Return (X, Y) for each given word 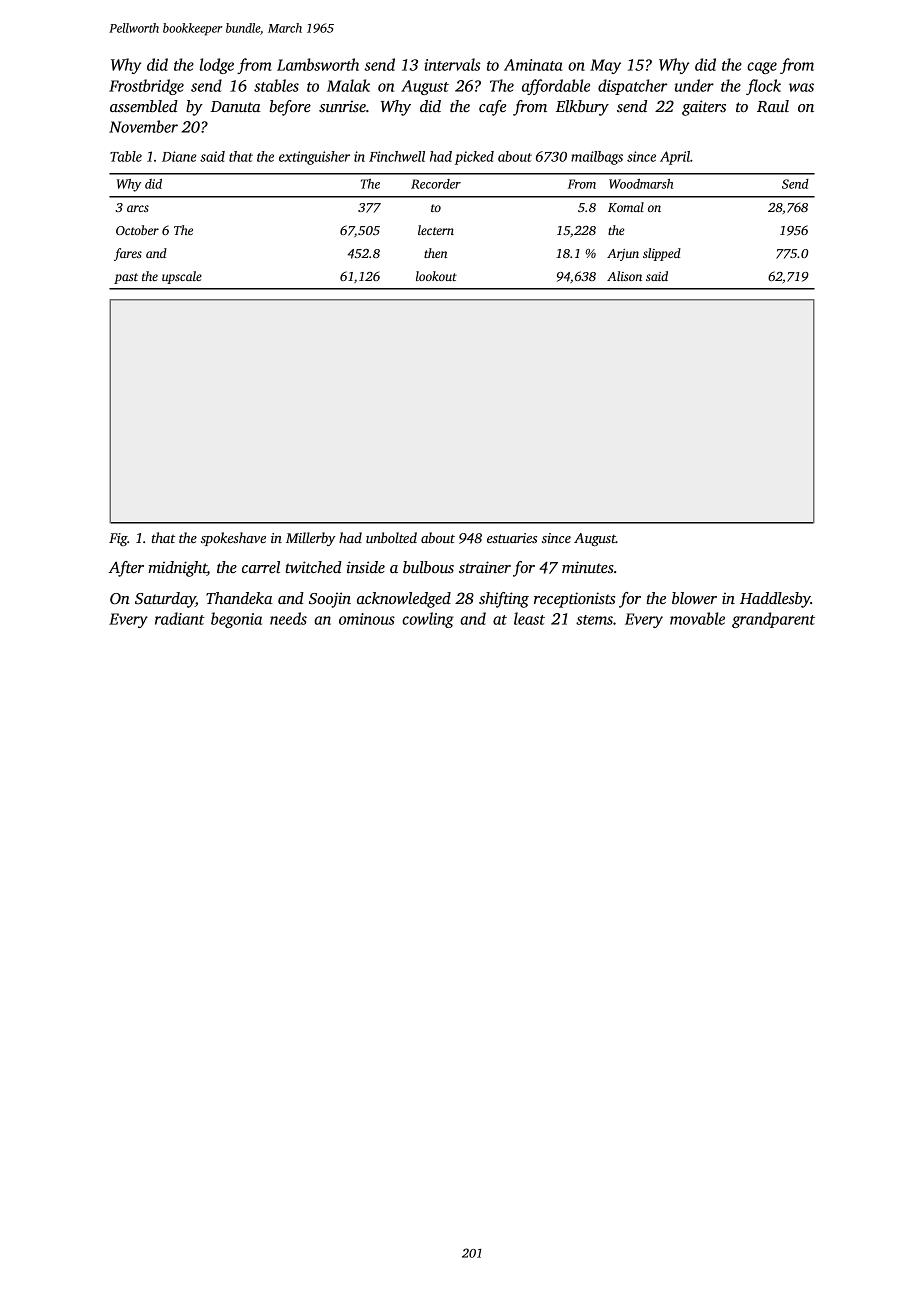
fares (128, 254)
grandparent (773, 620)
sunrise (342, 106)
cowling (428, 620)
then (435, 253)
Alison (624, 276)
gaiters (704, 108)
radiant (180, 618)
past (126, 278)
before (290, 108)
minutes (588, 567)
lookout (436, 276)
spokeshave (233, 539)
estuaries (512, 538)
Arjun (623, 255)
